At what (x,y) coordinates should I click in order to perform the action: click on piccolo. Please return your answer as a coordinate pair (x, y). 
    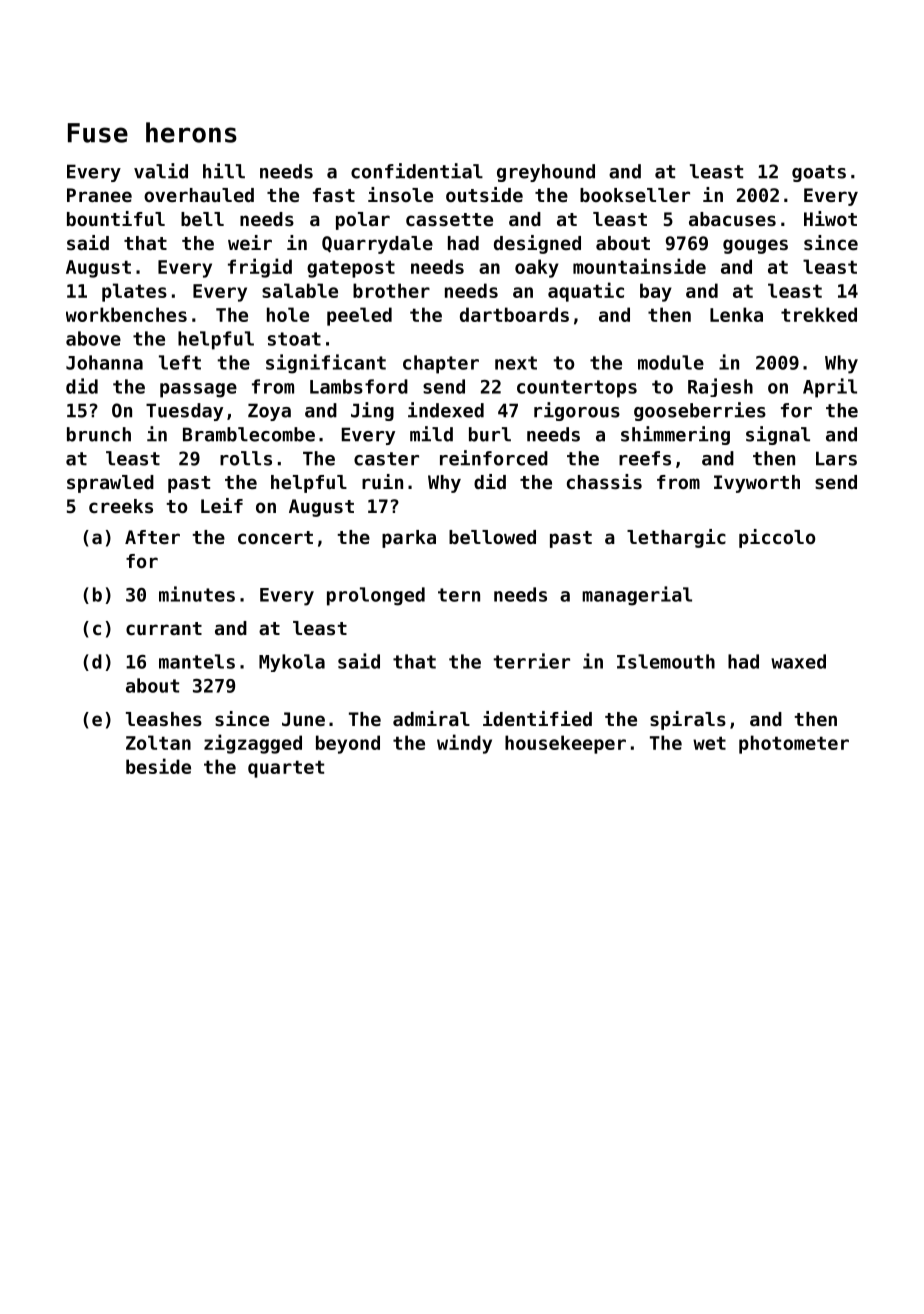
    Looking at the image, I should click on (777, 538).
